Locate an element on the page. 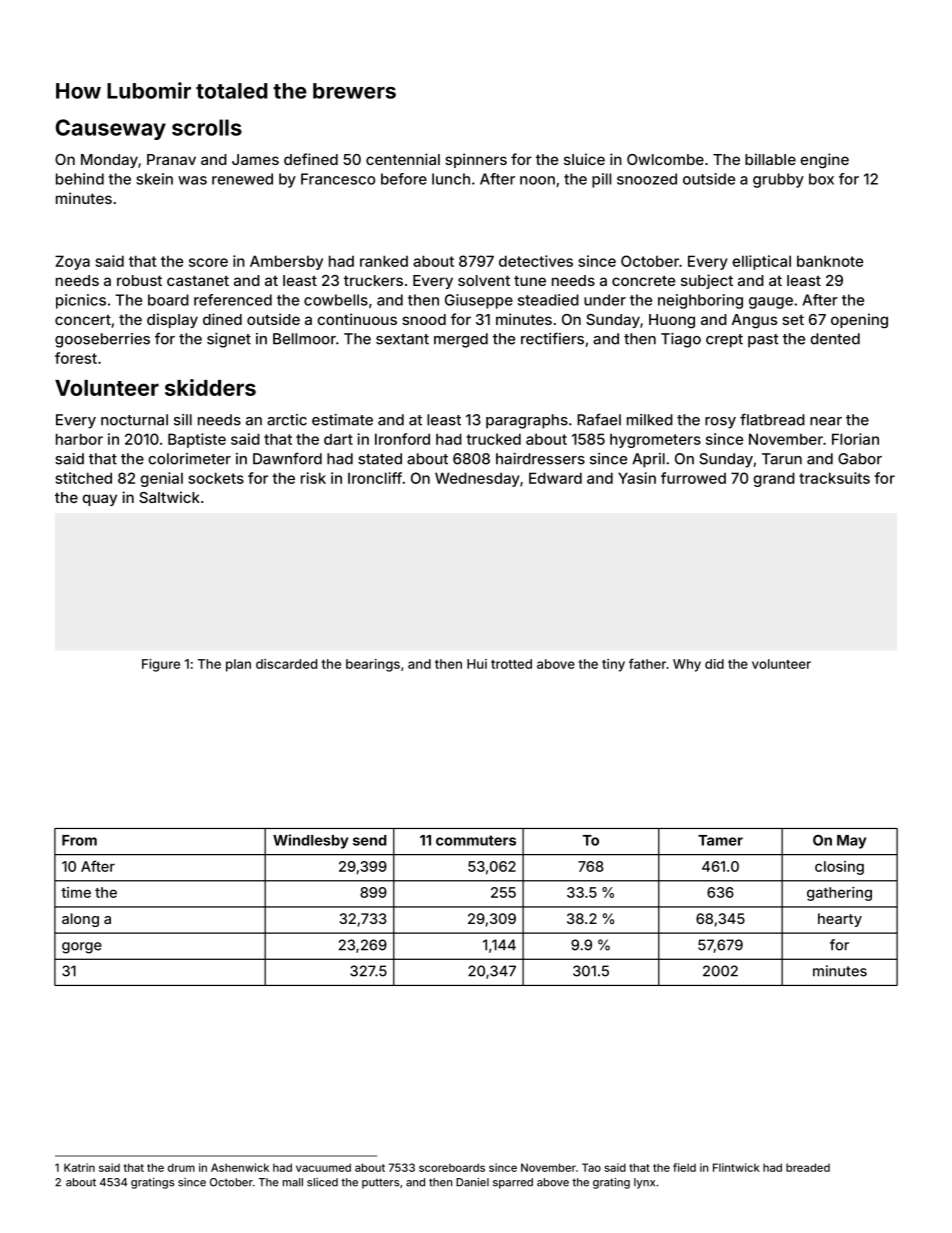 This page has width=952, height=1233. Tarun is located at coordinates (782, 459).
